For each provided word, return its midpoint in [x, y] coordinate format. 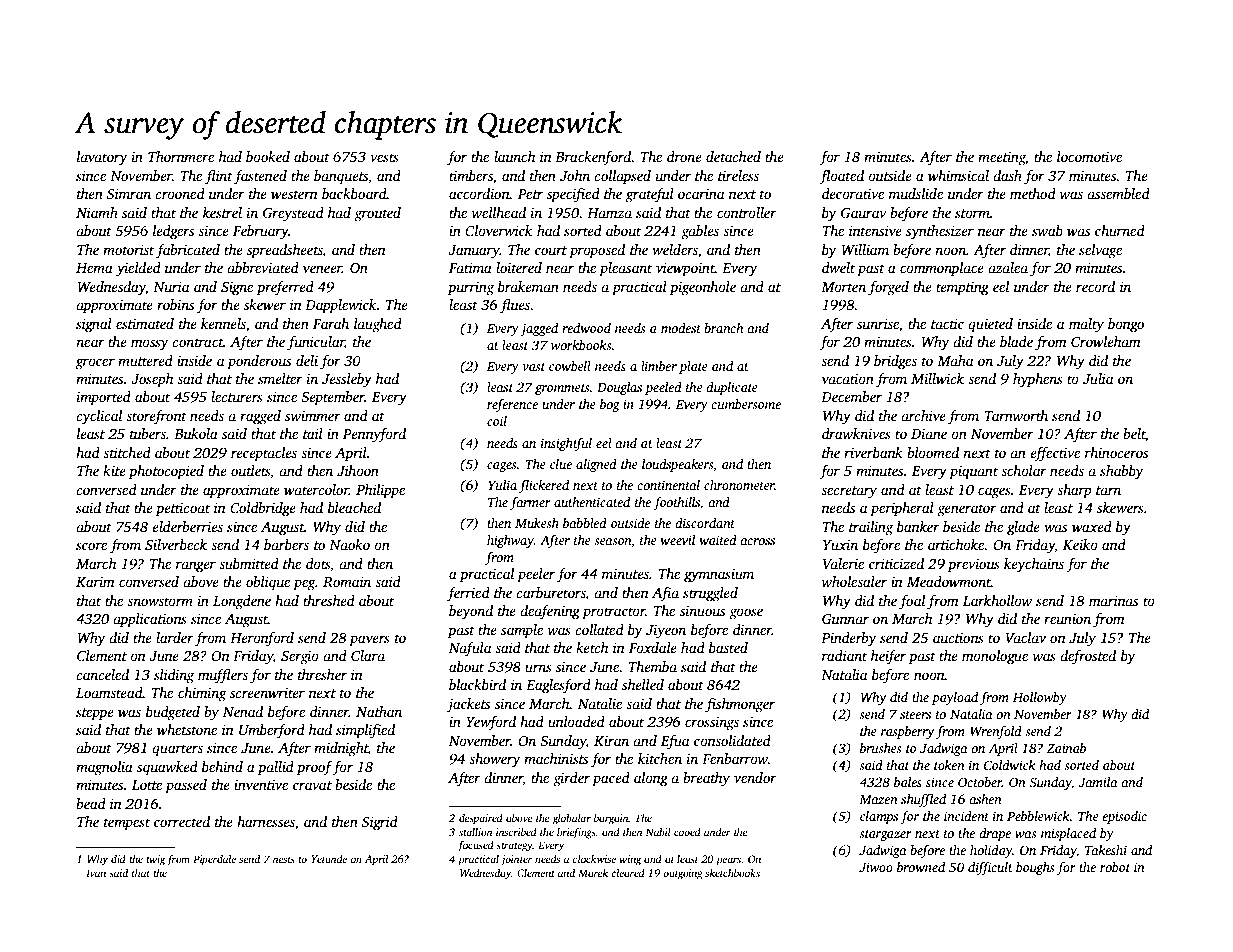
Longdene [242, 602]
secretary [849, 492]
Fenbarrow [735, 758]
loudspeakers [677, 465]
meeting [1002, 158]
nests [284, 859]
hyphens [1038, 380]
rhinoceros [1116, 452]
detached [733, 156]
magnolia [104, 768]
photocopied [166, 472]
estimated [145, 323]
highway [510, 541]
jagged [539, 329]
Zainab [1066, 748]
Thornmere [181, 156]
